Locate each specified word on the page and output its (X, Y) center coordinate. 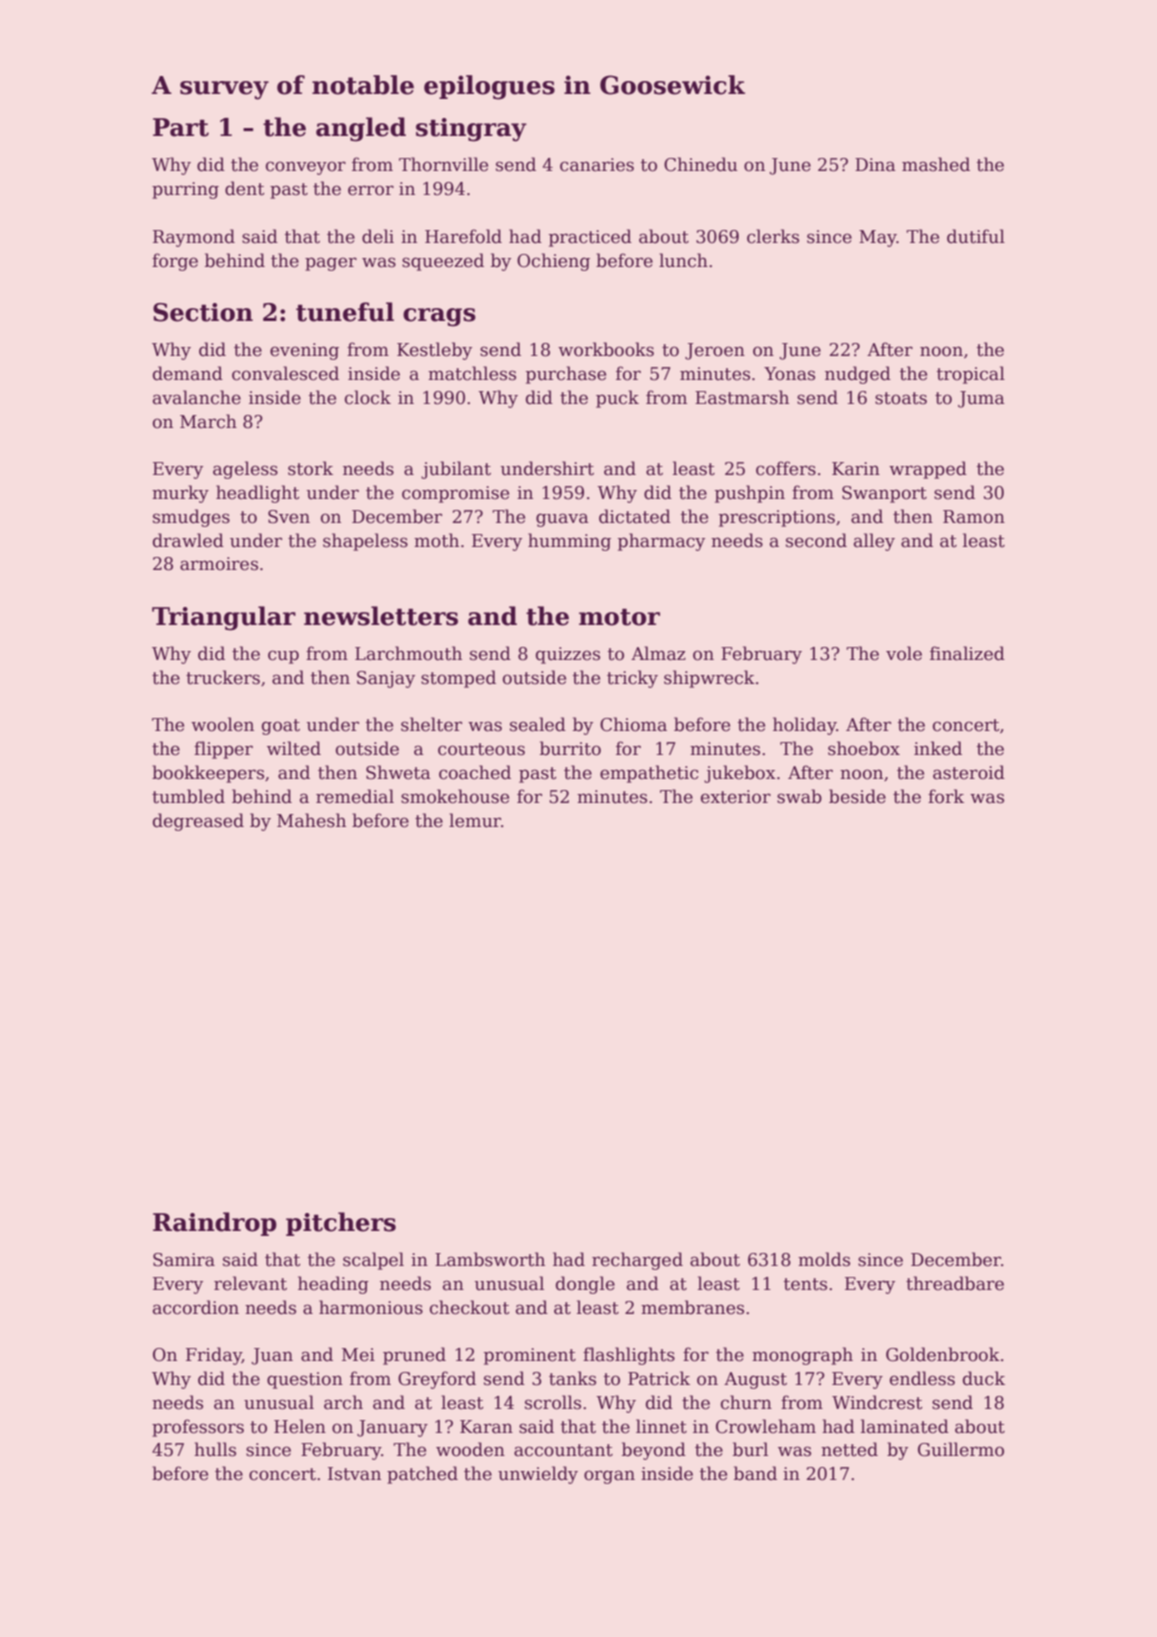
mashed (936, 164)
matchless (472, 373)
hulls (215, 1449)
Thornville (443, 164)
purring (185, 190)
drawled (188, 540)
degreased (198, 822)
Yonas (789, 374)
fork (946, 796)
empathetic (649, 774)
